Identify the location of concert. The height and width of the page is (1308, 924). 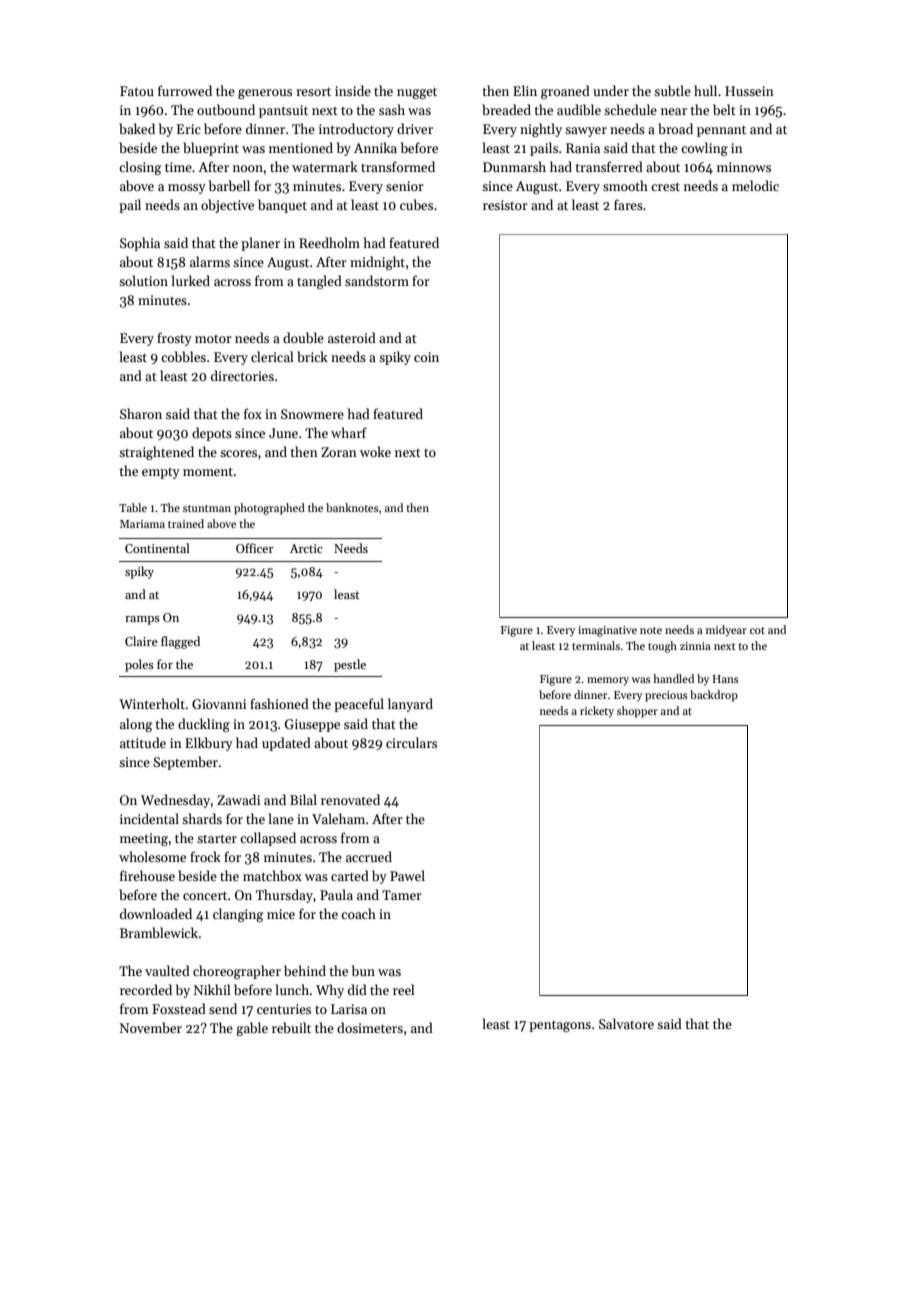
(205, 895).
